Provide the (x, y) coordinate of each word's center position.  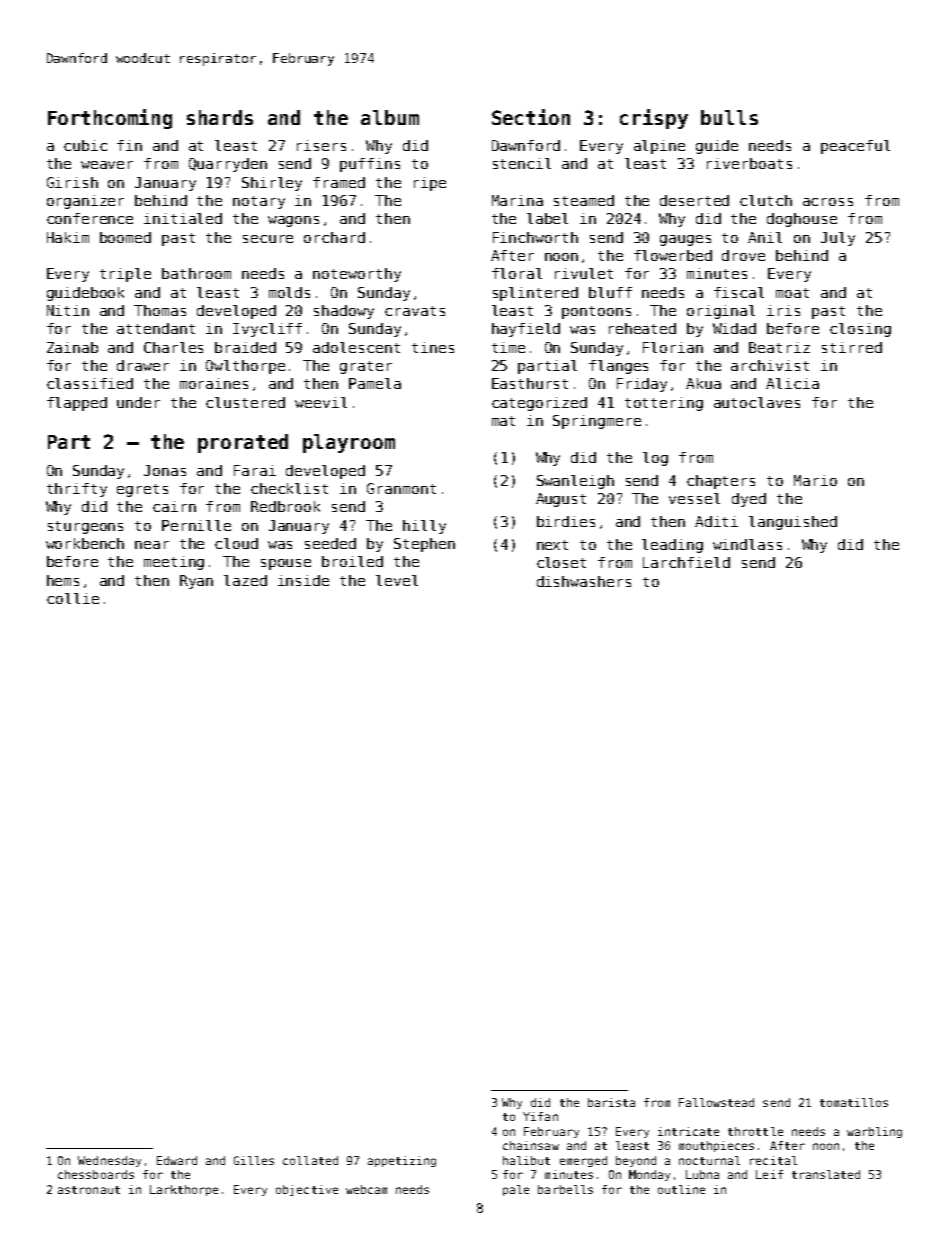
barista (611, 1102)
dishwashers (584, 581)
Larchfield (686, 562)
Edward (177, 1160)
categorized (539, 404)
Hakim (68, 237)
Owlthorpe (245, 367)
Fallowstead (716, 1102)
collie (73, 598)
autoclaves (757, 402)
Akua (703, 383)
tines (433, 347)
